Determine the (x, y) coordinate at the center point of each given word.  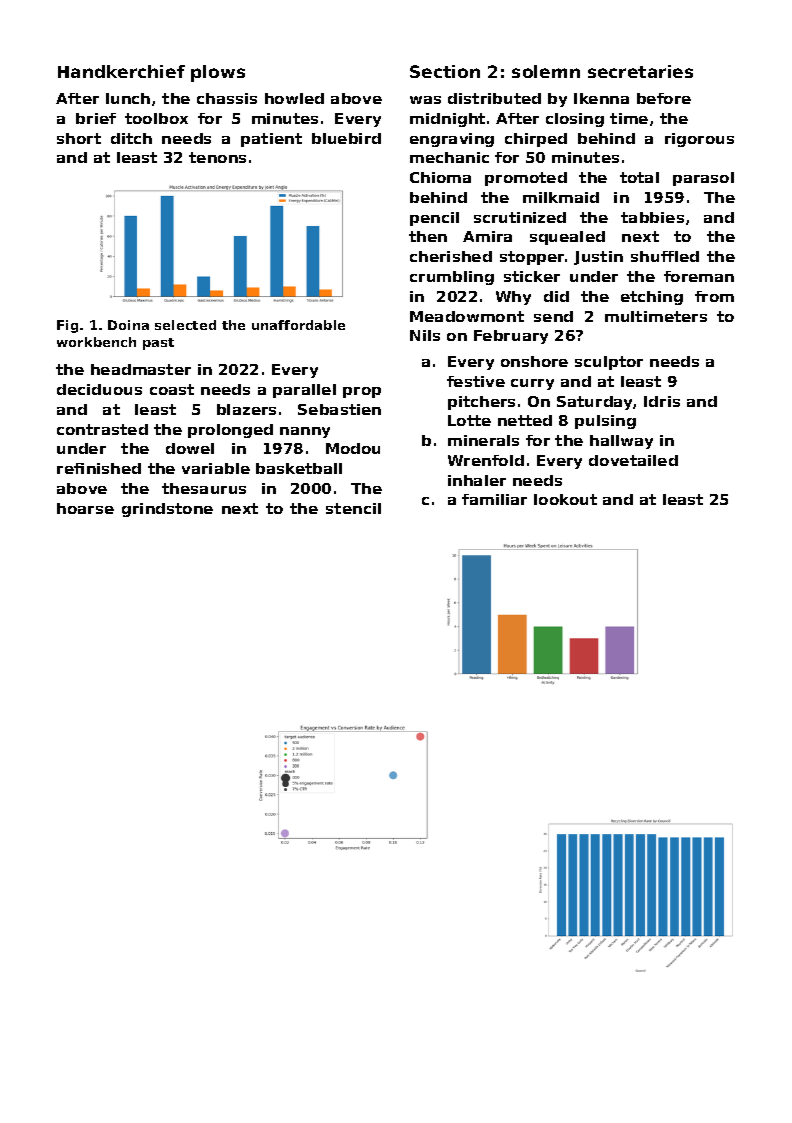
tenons (217, 157)
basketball (299, 468)
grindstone (167, 510)
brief (96, 118)
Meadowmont (467, 316)
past (158, 344)
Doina (128, 325)
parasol (703, 179)
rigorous (699, 140)
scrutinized (520, 217)
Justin (598, 258)
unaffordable (298, 325)
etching (652, 298)
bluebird (346, 138)
